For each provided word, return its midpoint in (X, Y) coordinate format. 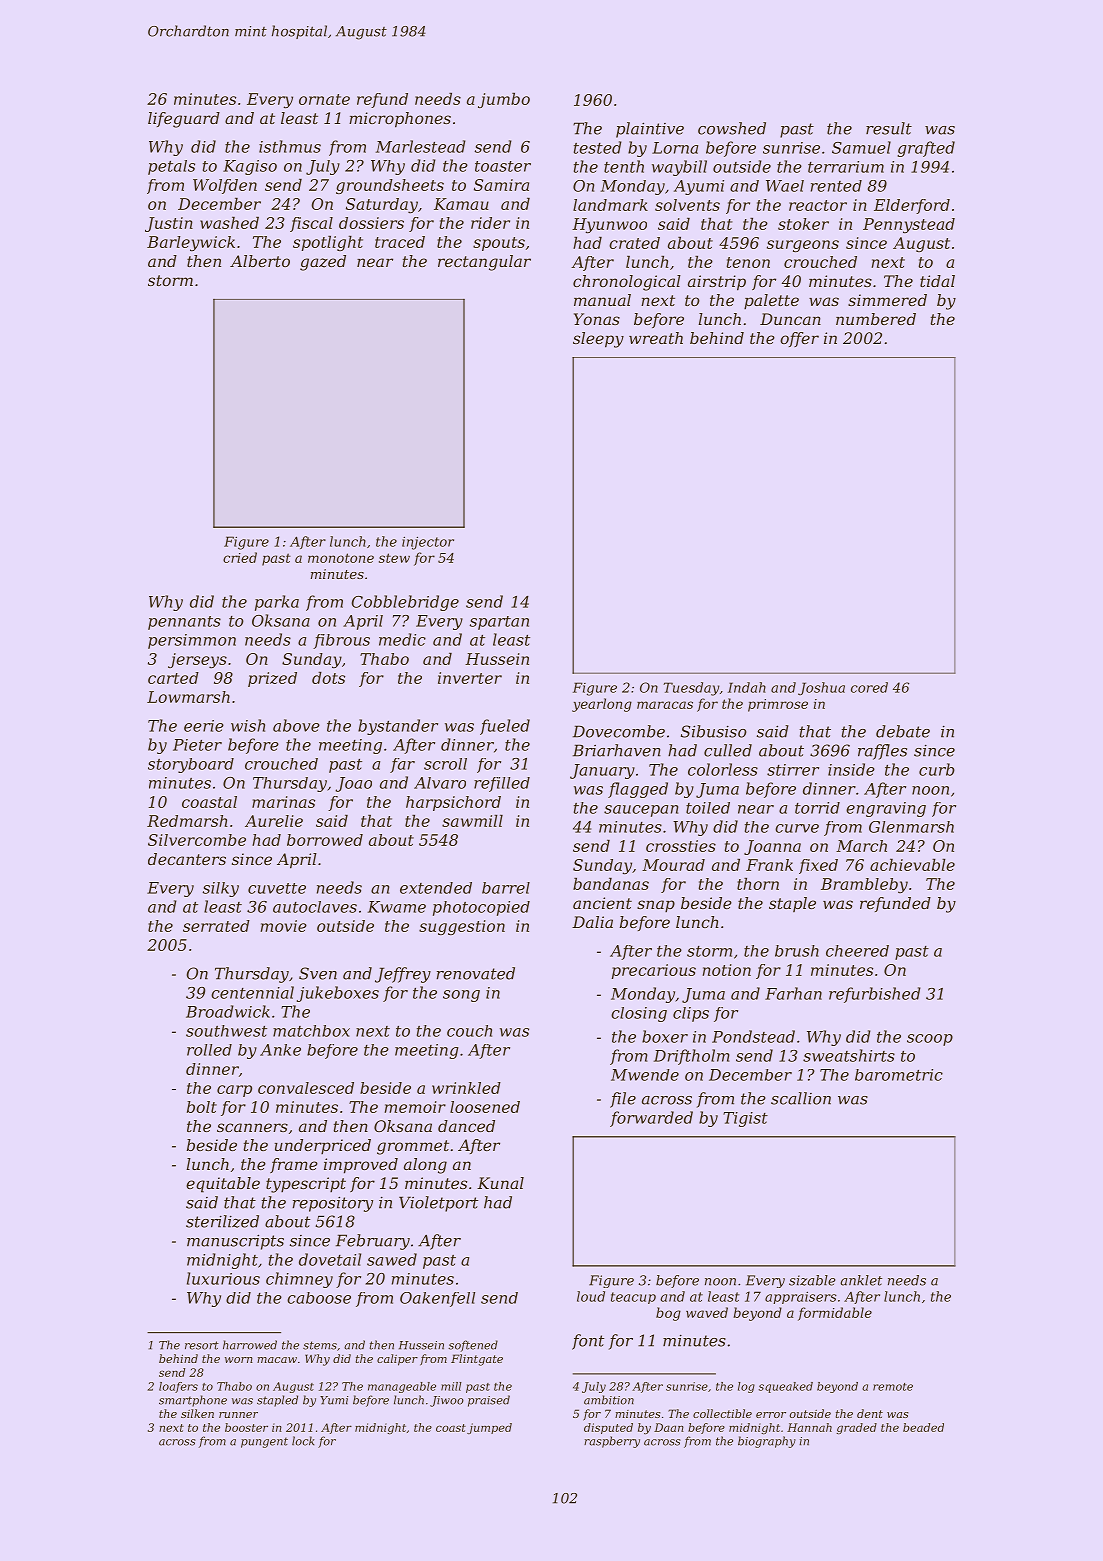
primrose (778, 705)
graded (857, 1428)
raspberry (612, 1442)
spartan (499, 623)
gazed (323, 263)
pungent (264, 1442)
